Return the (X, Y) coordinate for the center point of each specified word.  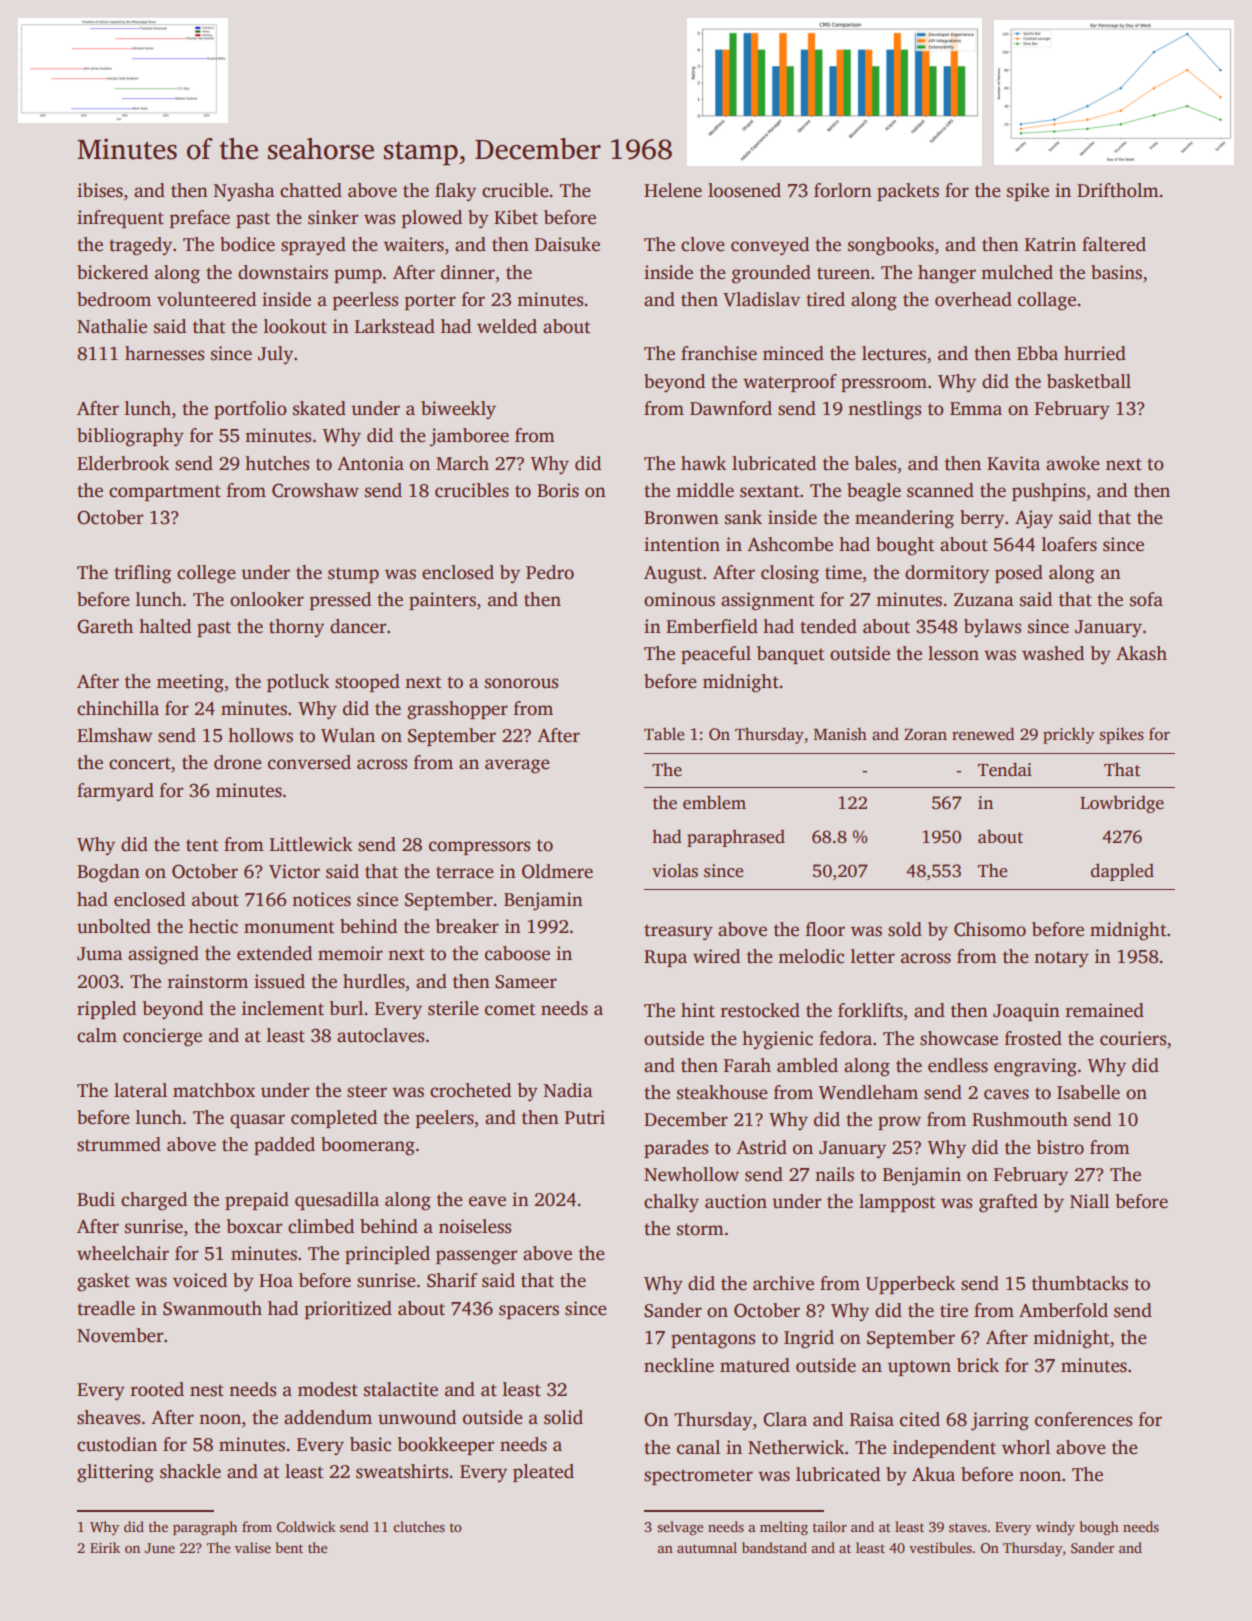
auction (736, 1201)
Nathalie (112, 326)
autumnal (707, 1547)
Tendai (1005, 769)
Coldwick (306, 1526)
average (517, 766)
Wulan (348, 735)
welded (507, 326)
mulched (1017, 272)
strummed (119, 1144)
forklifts (870, 1010)
